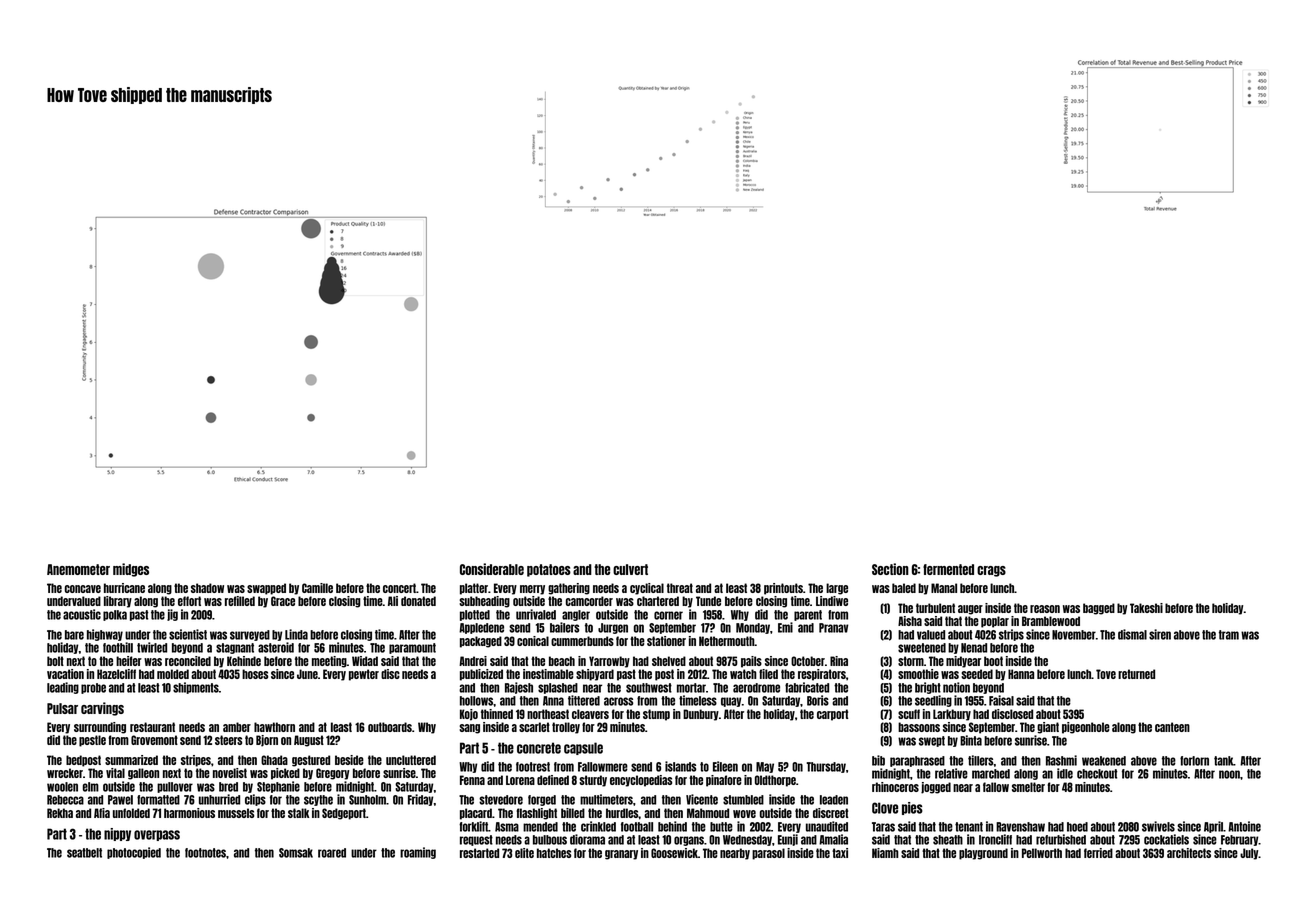 This screenshot has height=924, width=1308. I want to click on potatoes, so click(549, 570).
